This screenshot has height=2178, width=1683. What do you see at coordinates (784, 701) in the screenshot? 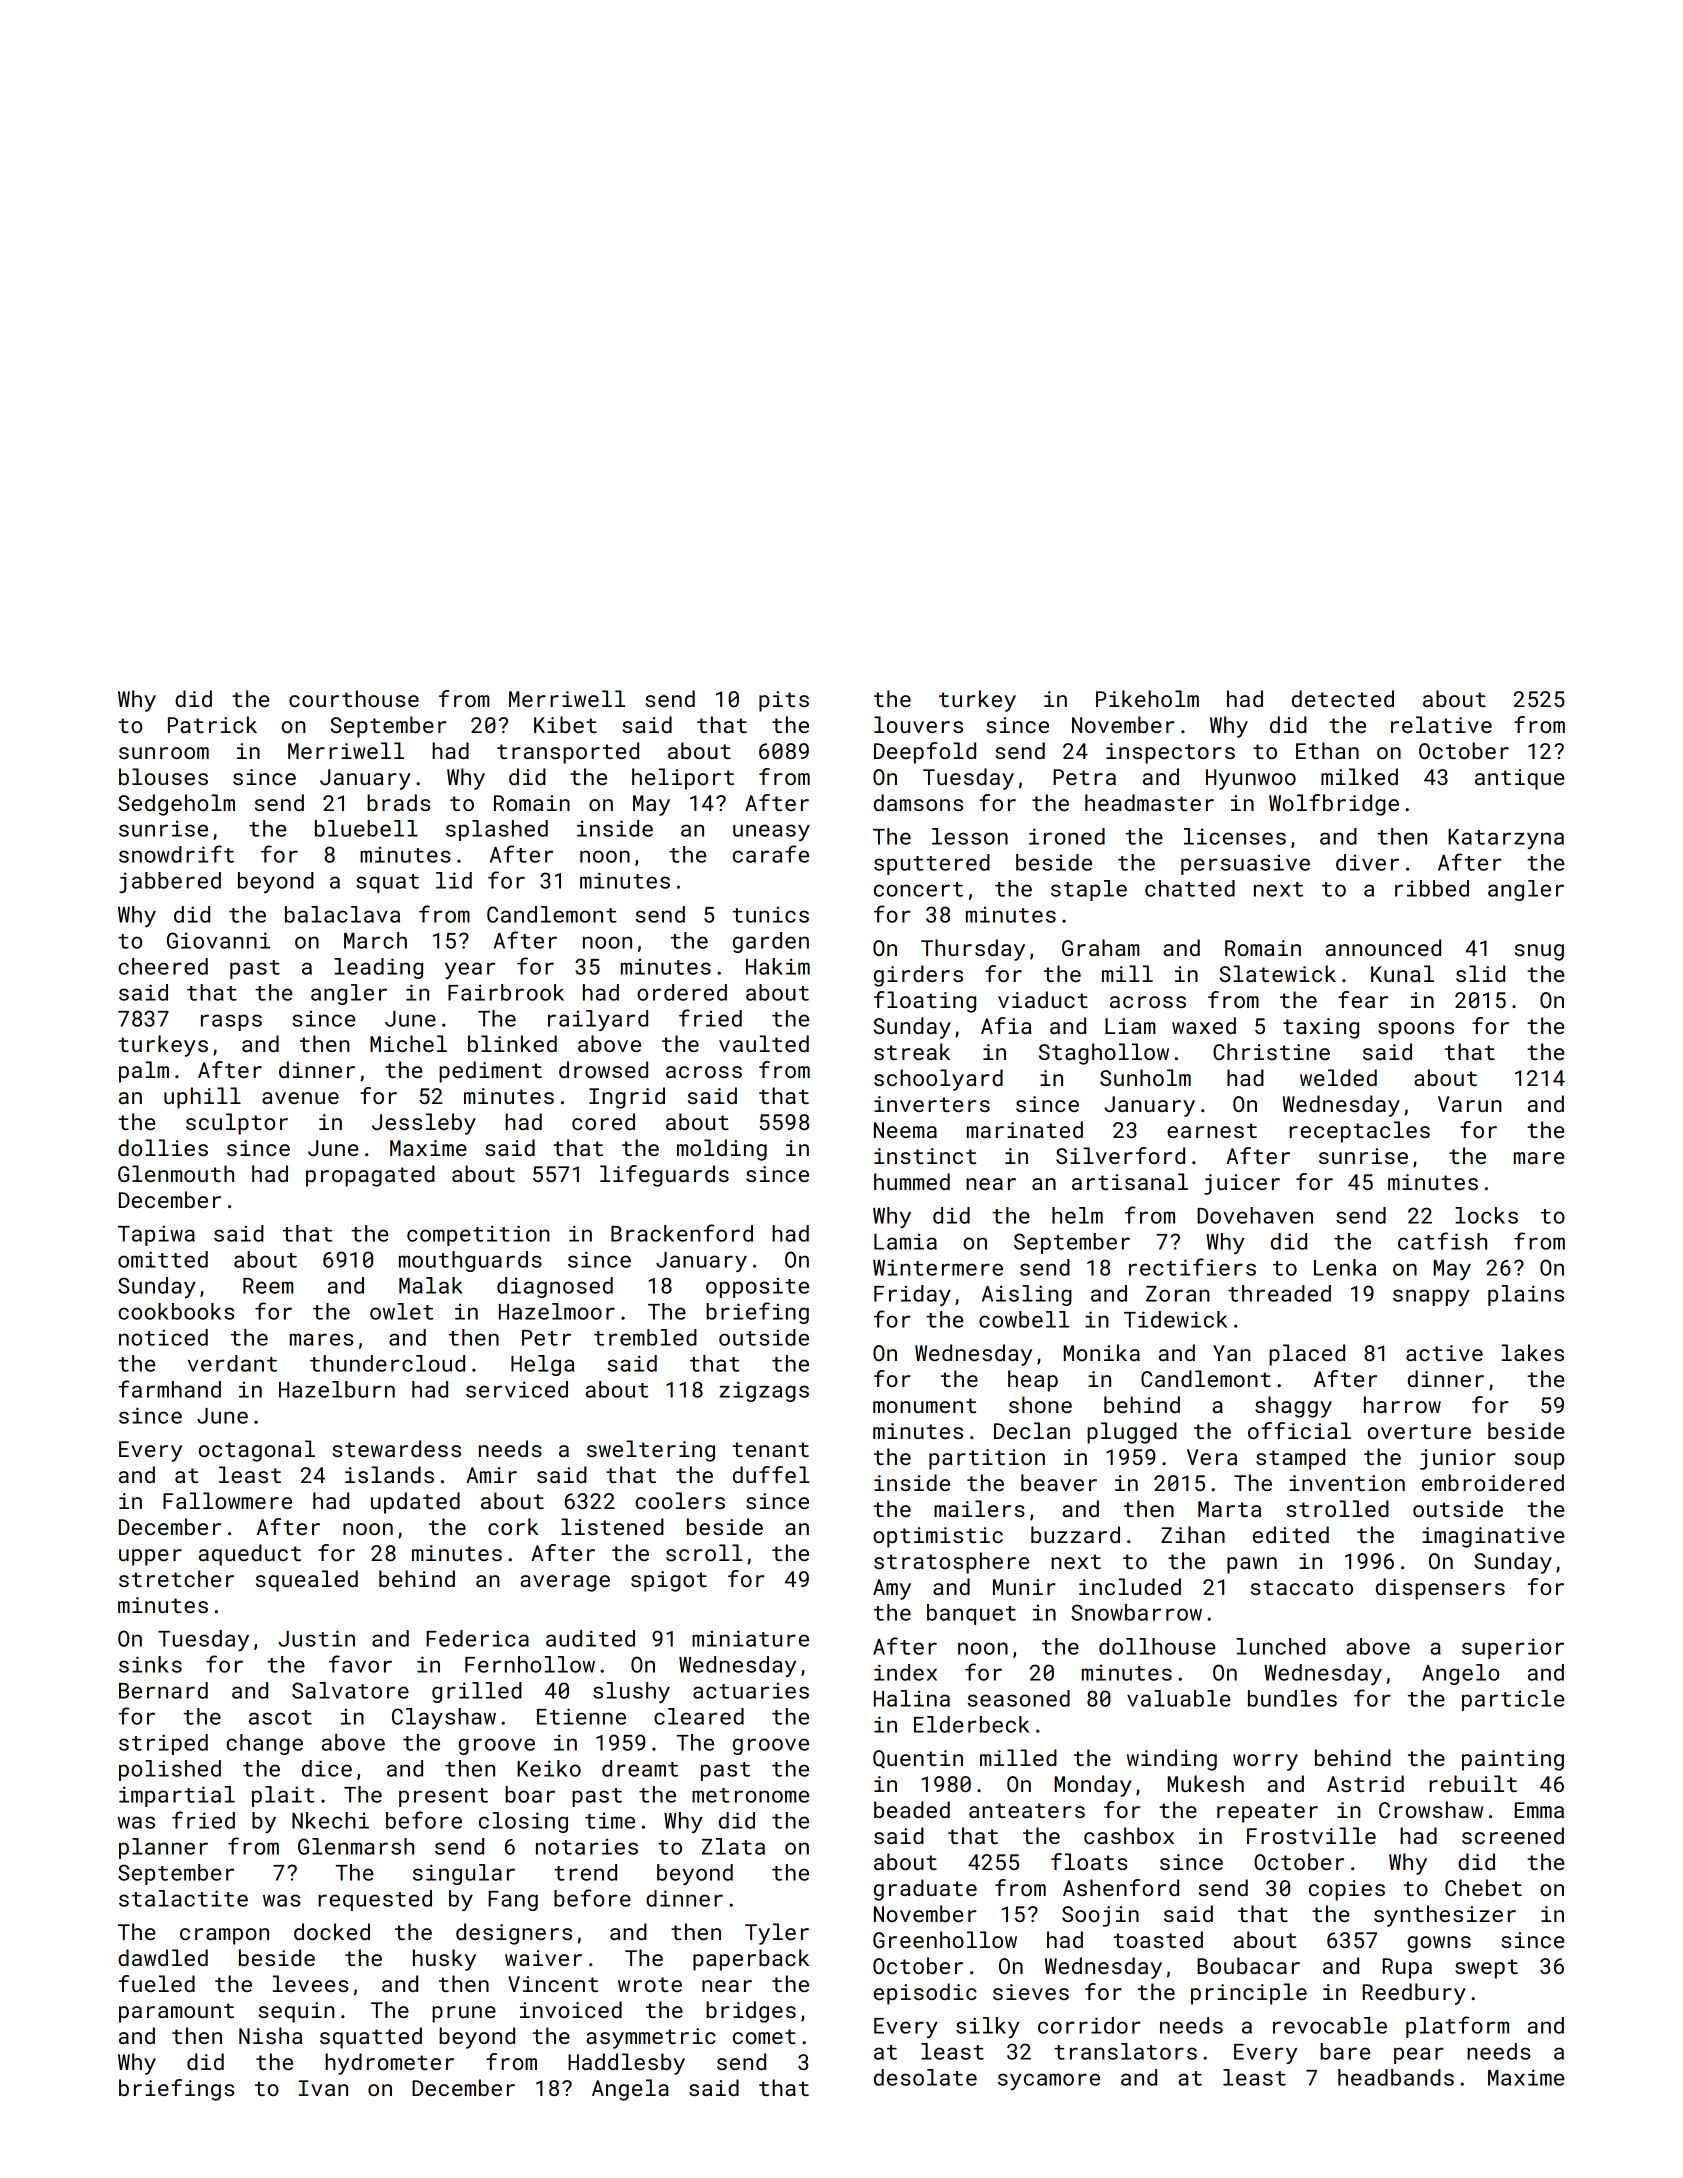
I see `pits` at bounding box center [784, 701].
